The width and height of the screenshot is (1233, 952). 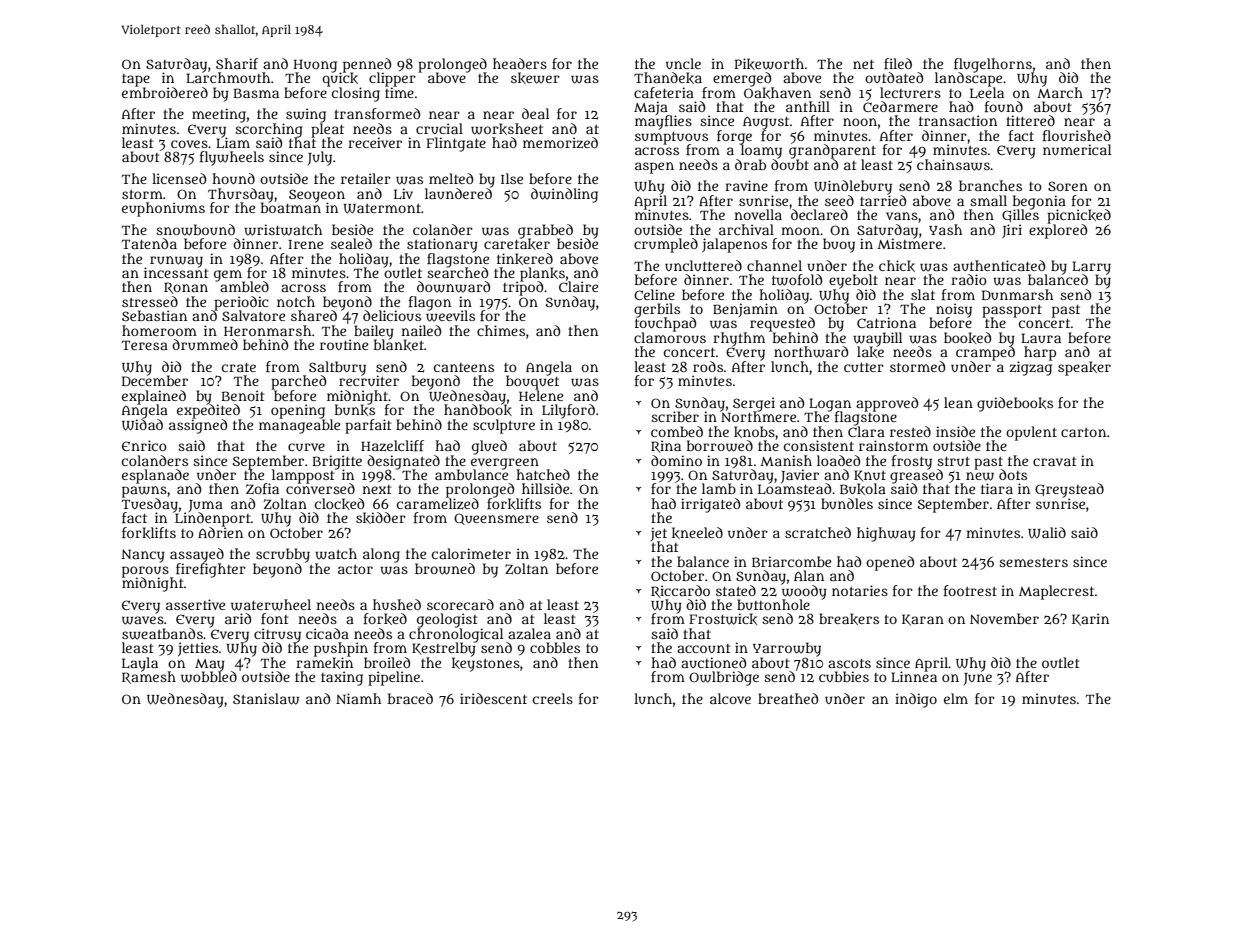 What do you see at coordinates (553, 698) in the screenshot?
I see `creels` at bounding box center [553, 698].
